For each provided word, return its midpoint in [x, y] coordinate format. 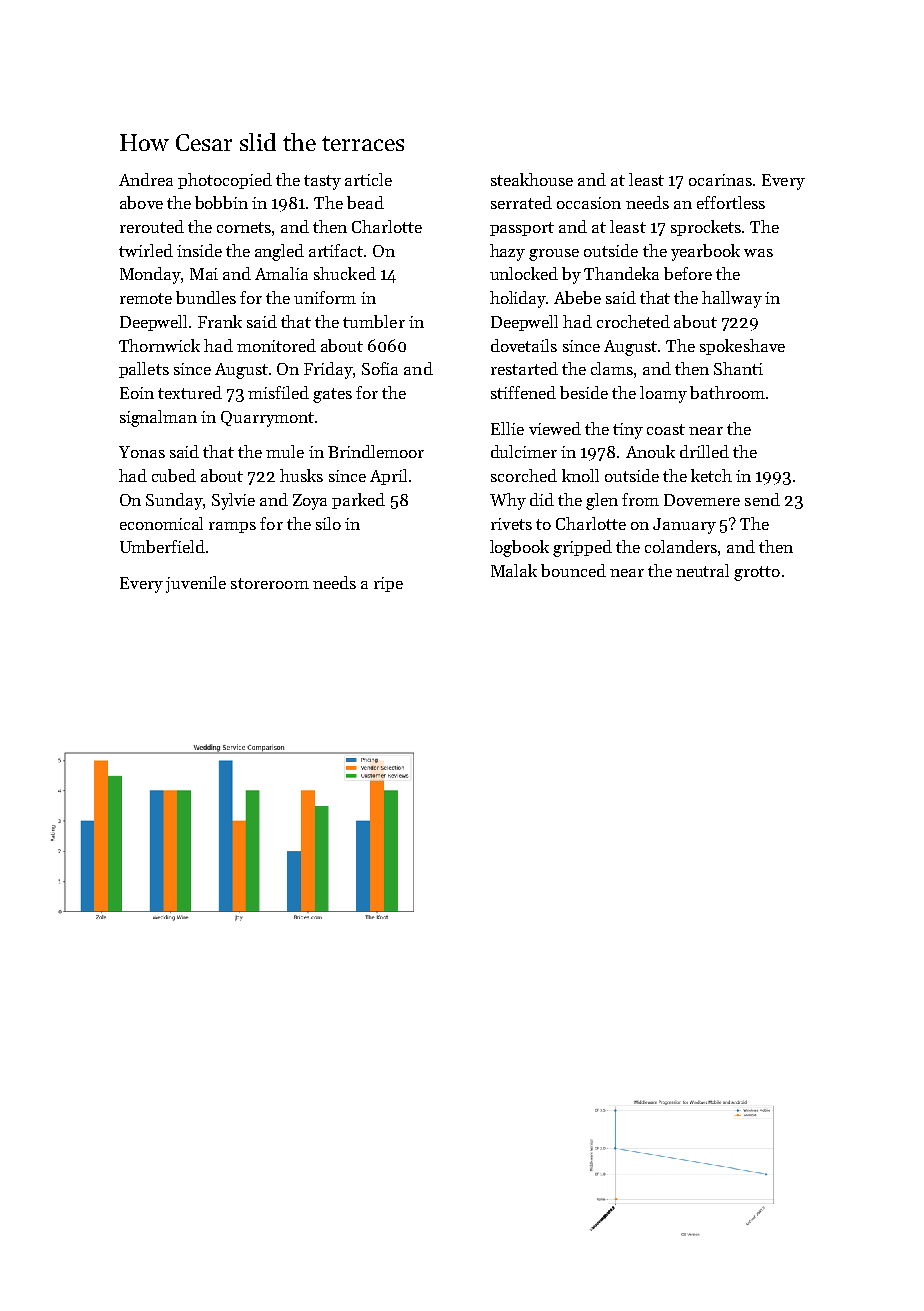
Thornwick [159, 345]
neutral [702, 570]
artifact [336, 250]
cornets [244, 227]
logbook [519, 548]
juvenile [196, 584]
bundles [206, 297]
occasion [589, 203]
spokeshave [742, 347]
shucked [345, 273]
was [758, 253]
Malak [514, 570]
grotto [757, 573]
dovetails [524, 345]
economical [161, 523]
